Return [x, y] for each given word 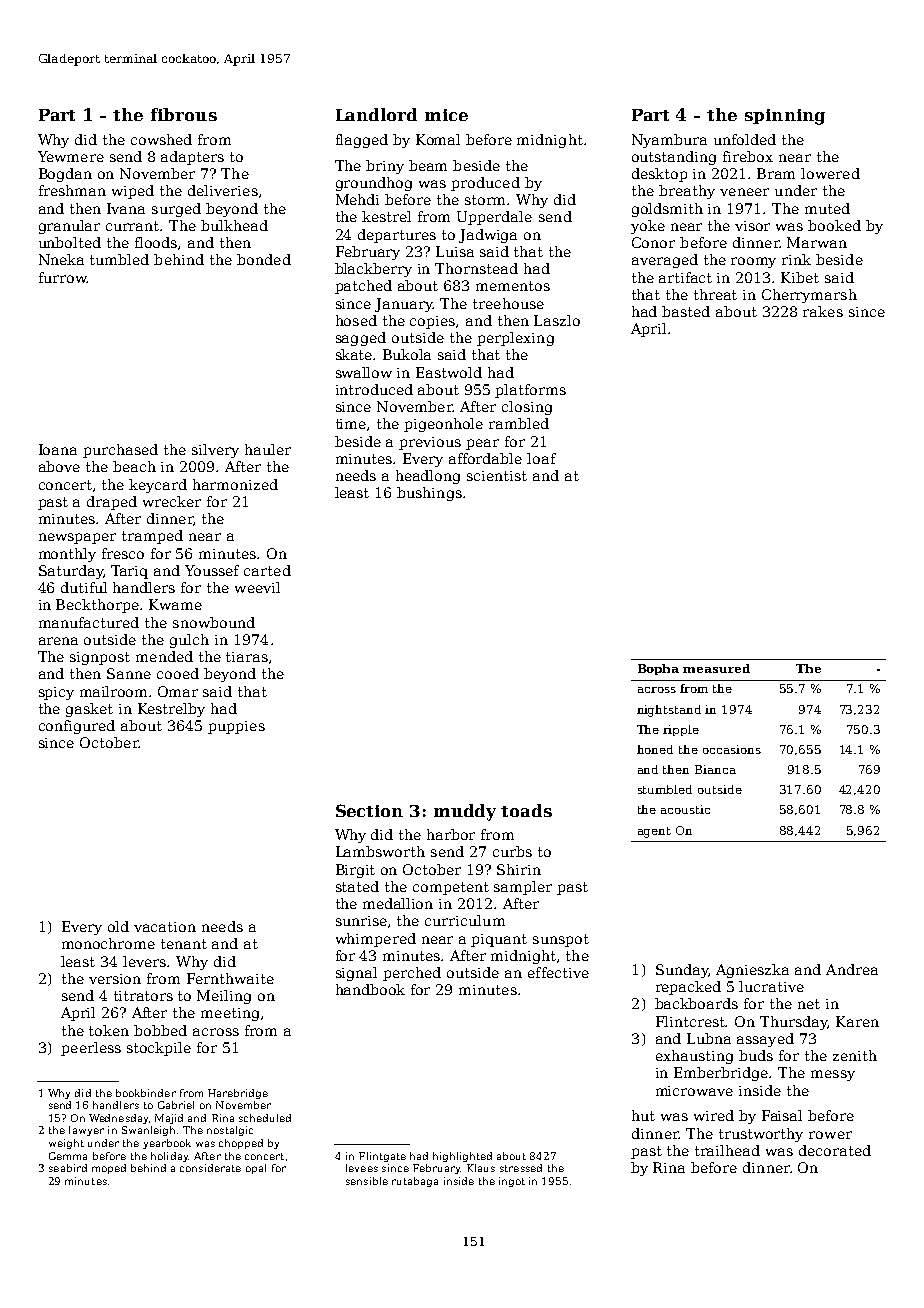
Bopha [658, 669]
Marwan [817, 242]
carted [267, 570]
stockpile [159, 1049]
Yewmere [71, 156]
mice [446, 115]
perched [412, 974]
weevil [257, 587]
